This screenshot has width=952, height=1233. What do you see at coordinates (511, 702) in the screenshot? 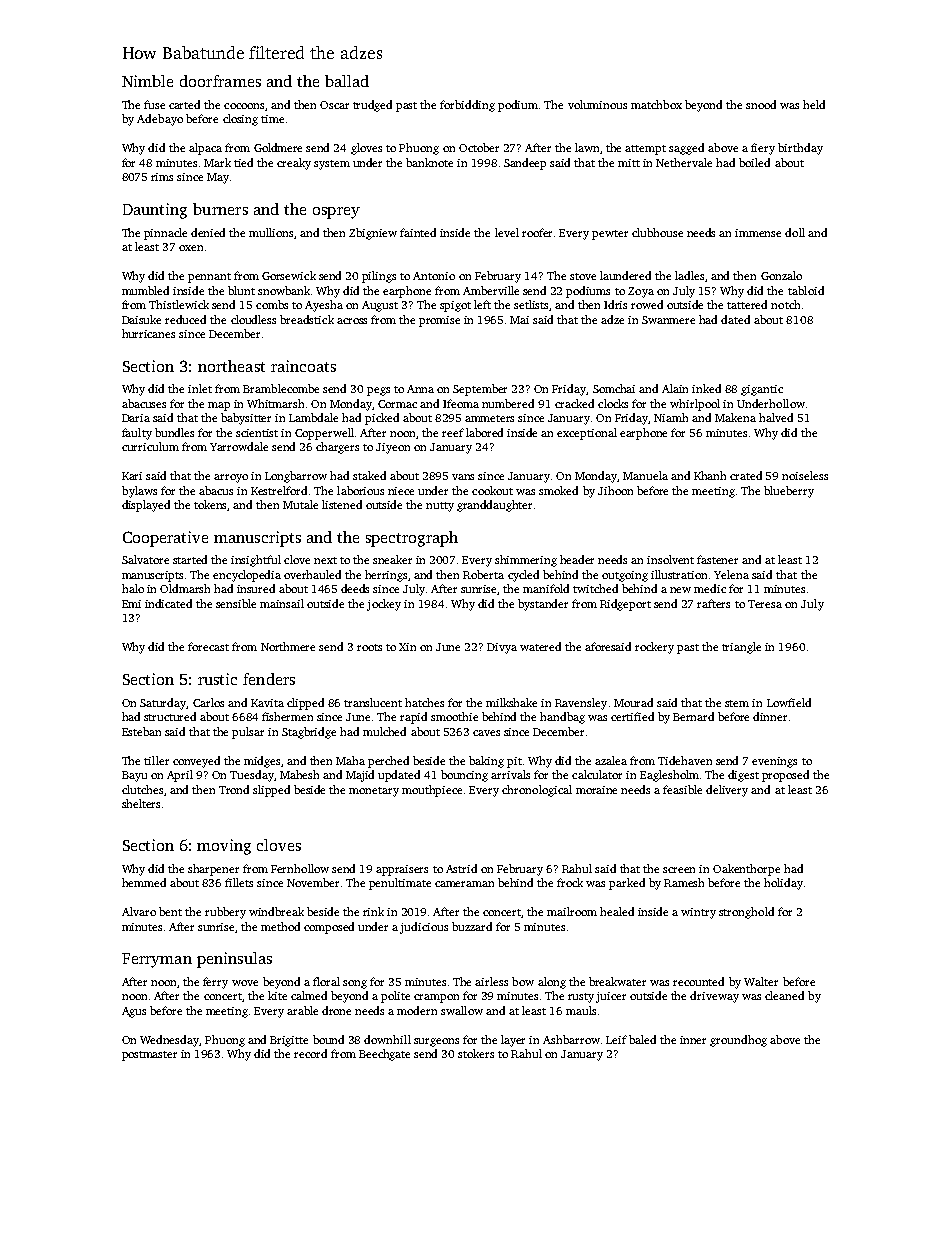
I see `milkshake` at bounding box center [511, 702].
